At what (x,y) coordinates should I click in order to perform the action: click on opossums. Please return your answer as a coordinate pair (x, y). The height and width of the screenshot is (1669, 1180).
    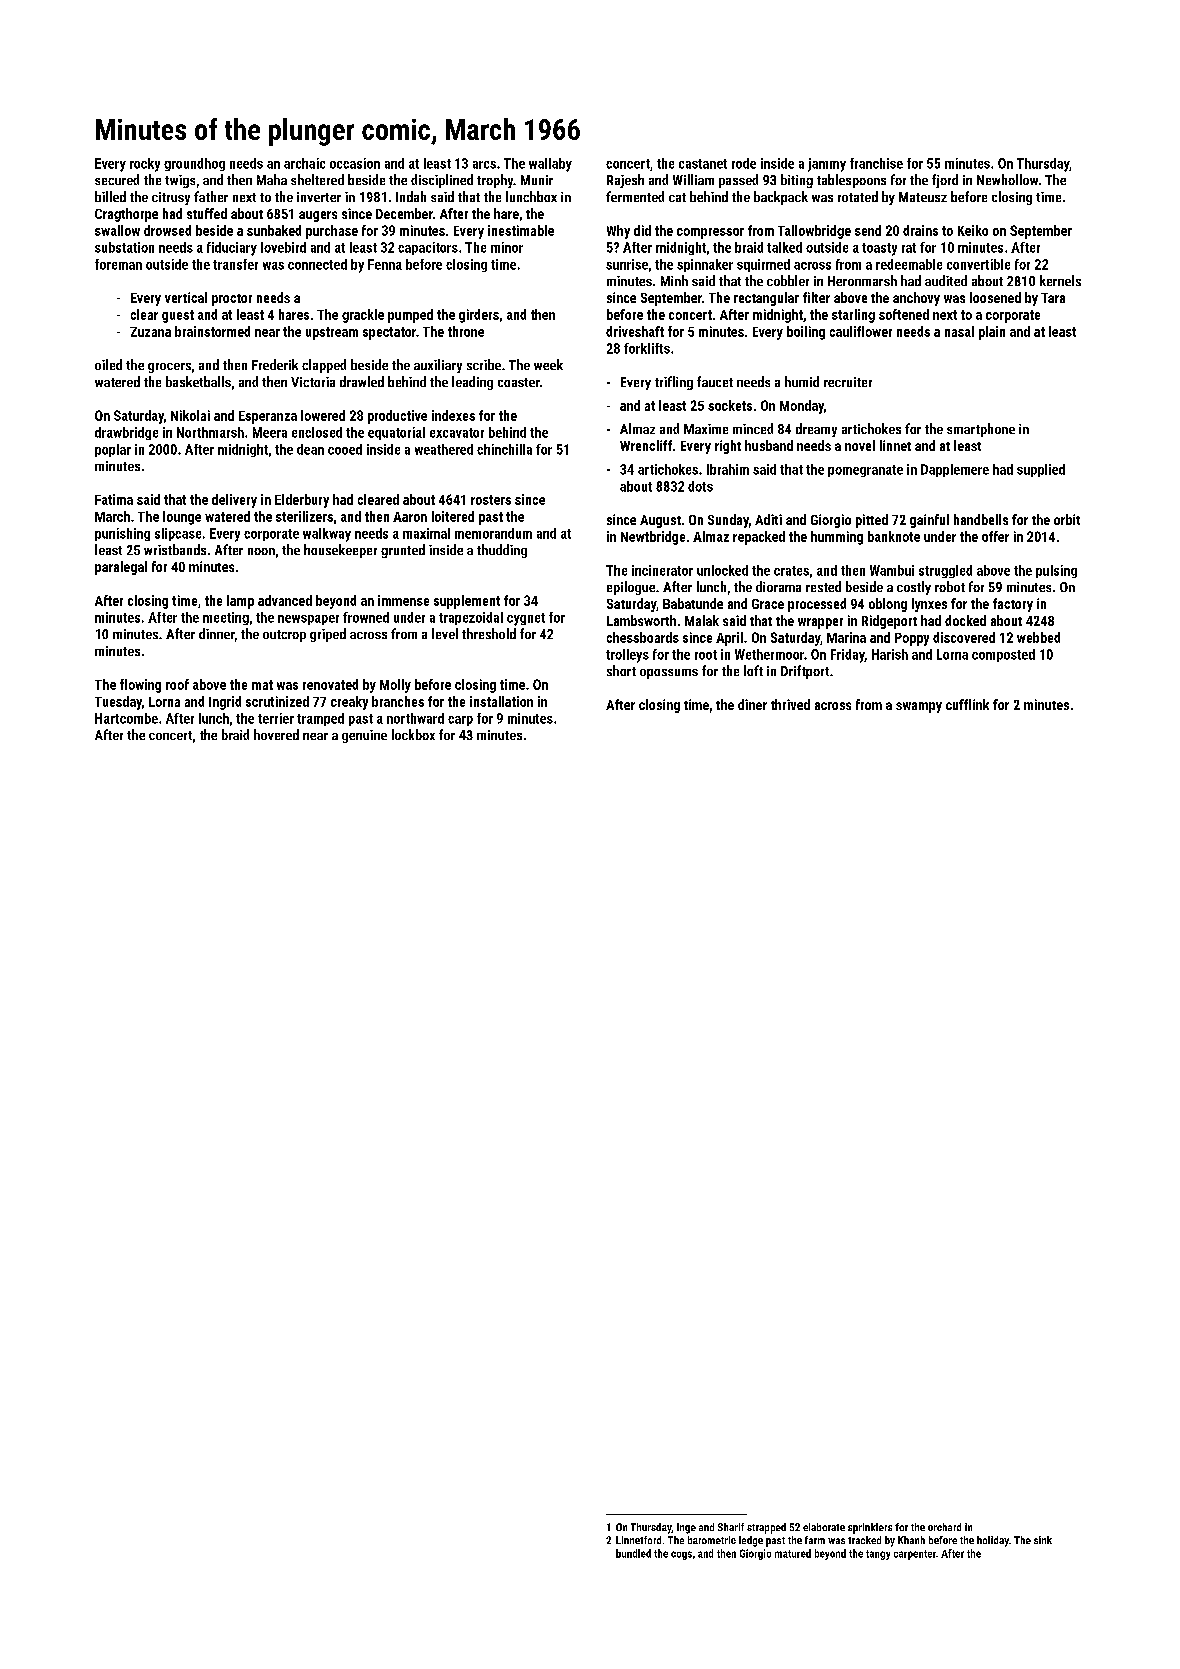
    Looking at the image, I should click on (669, 674).
